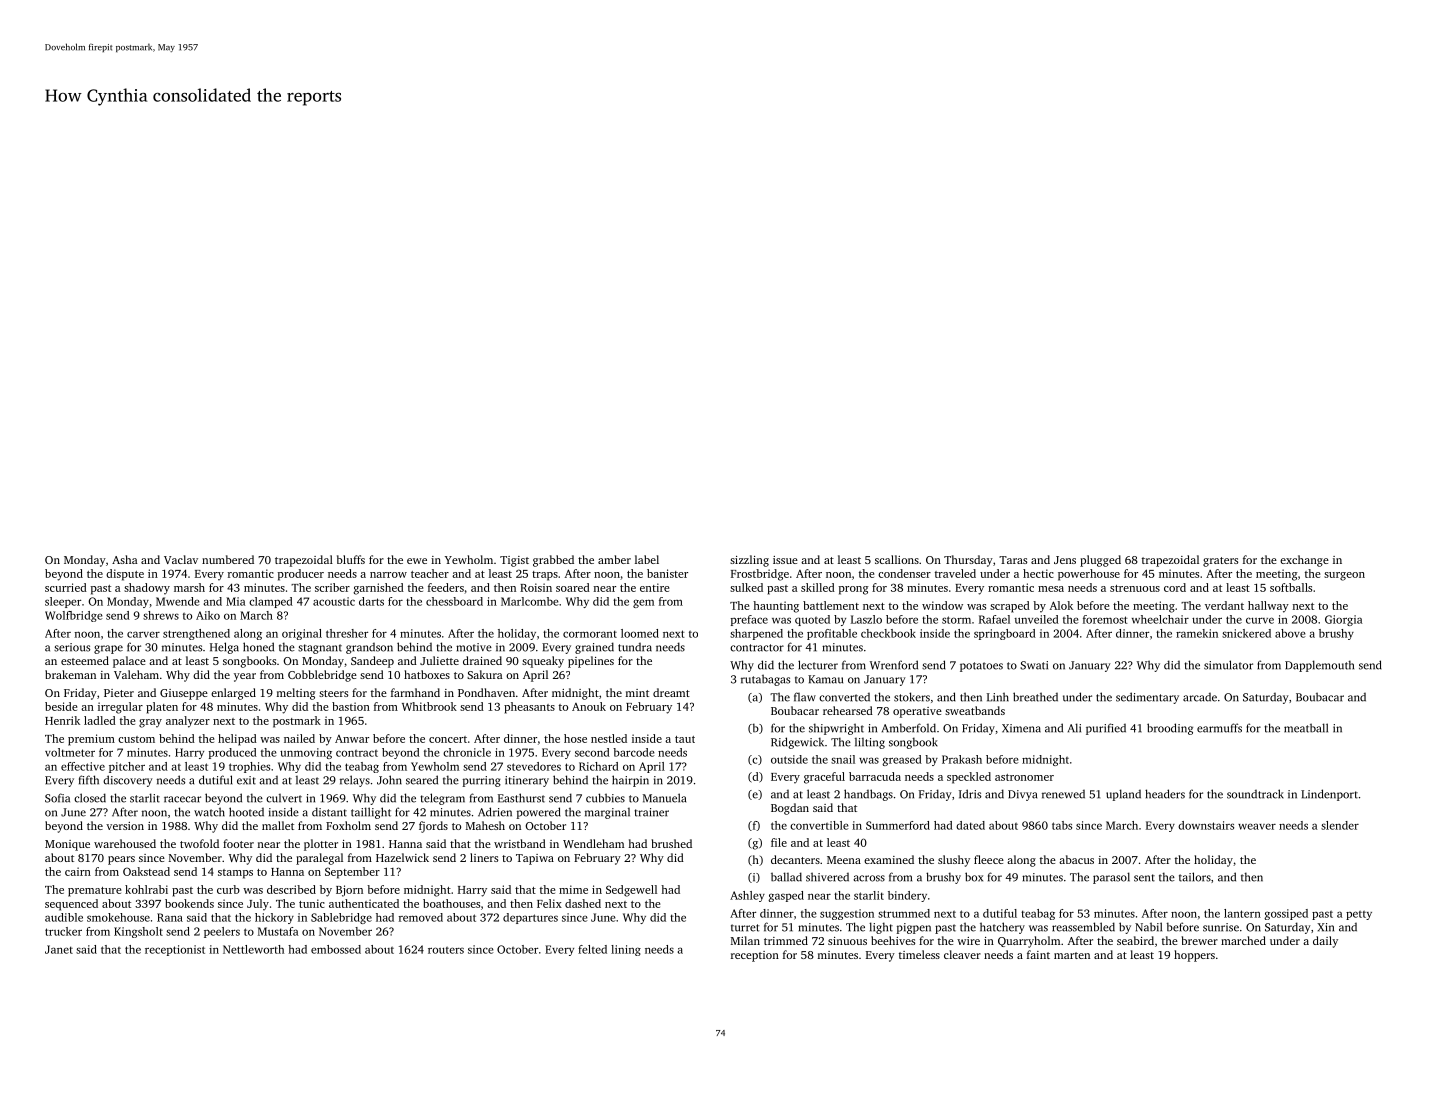 This screenshot has width=1431, height=1106. I want to click on Janet, so click(59, 949).
